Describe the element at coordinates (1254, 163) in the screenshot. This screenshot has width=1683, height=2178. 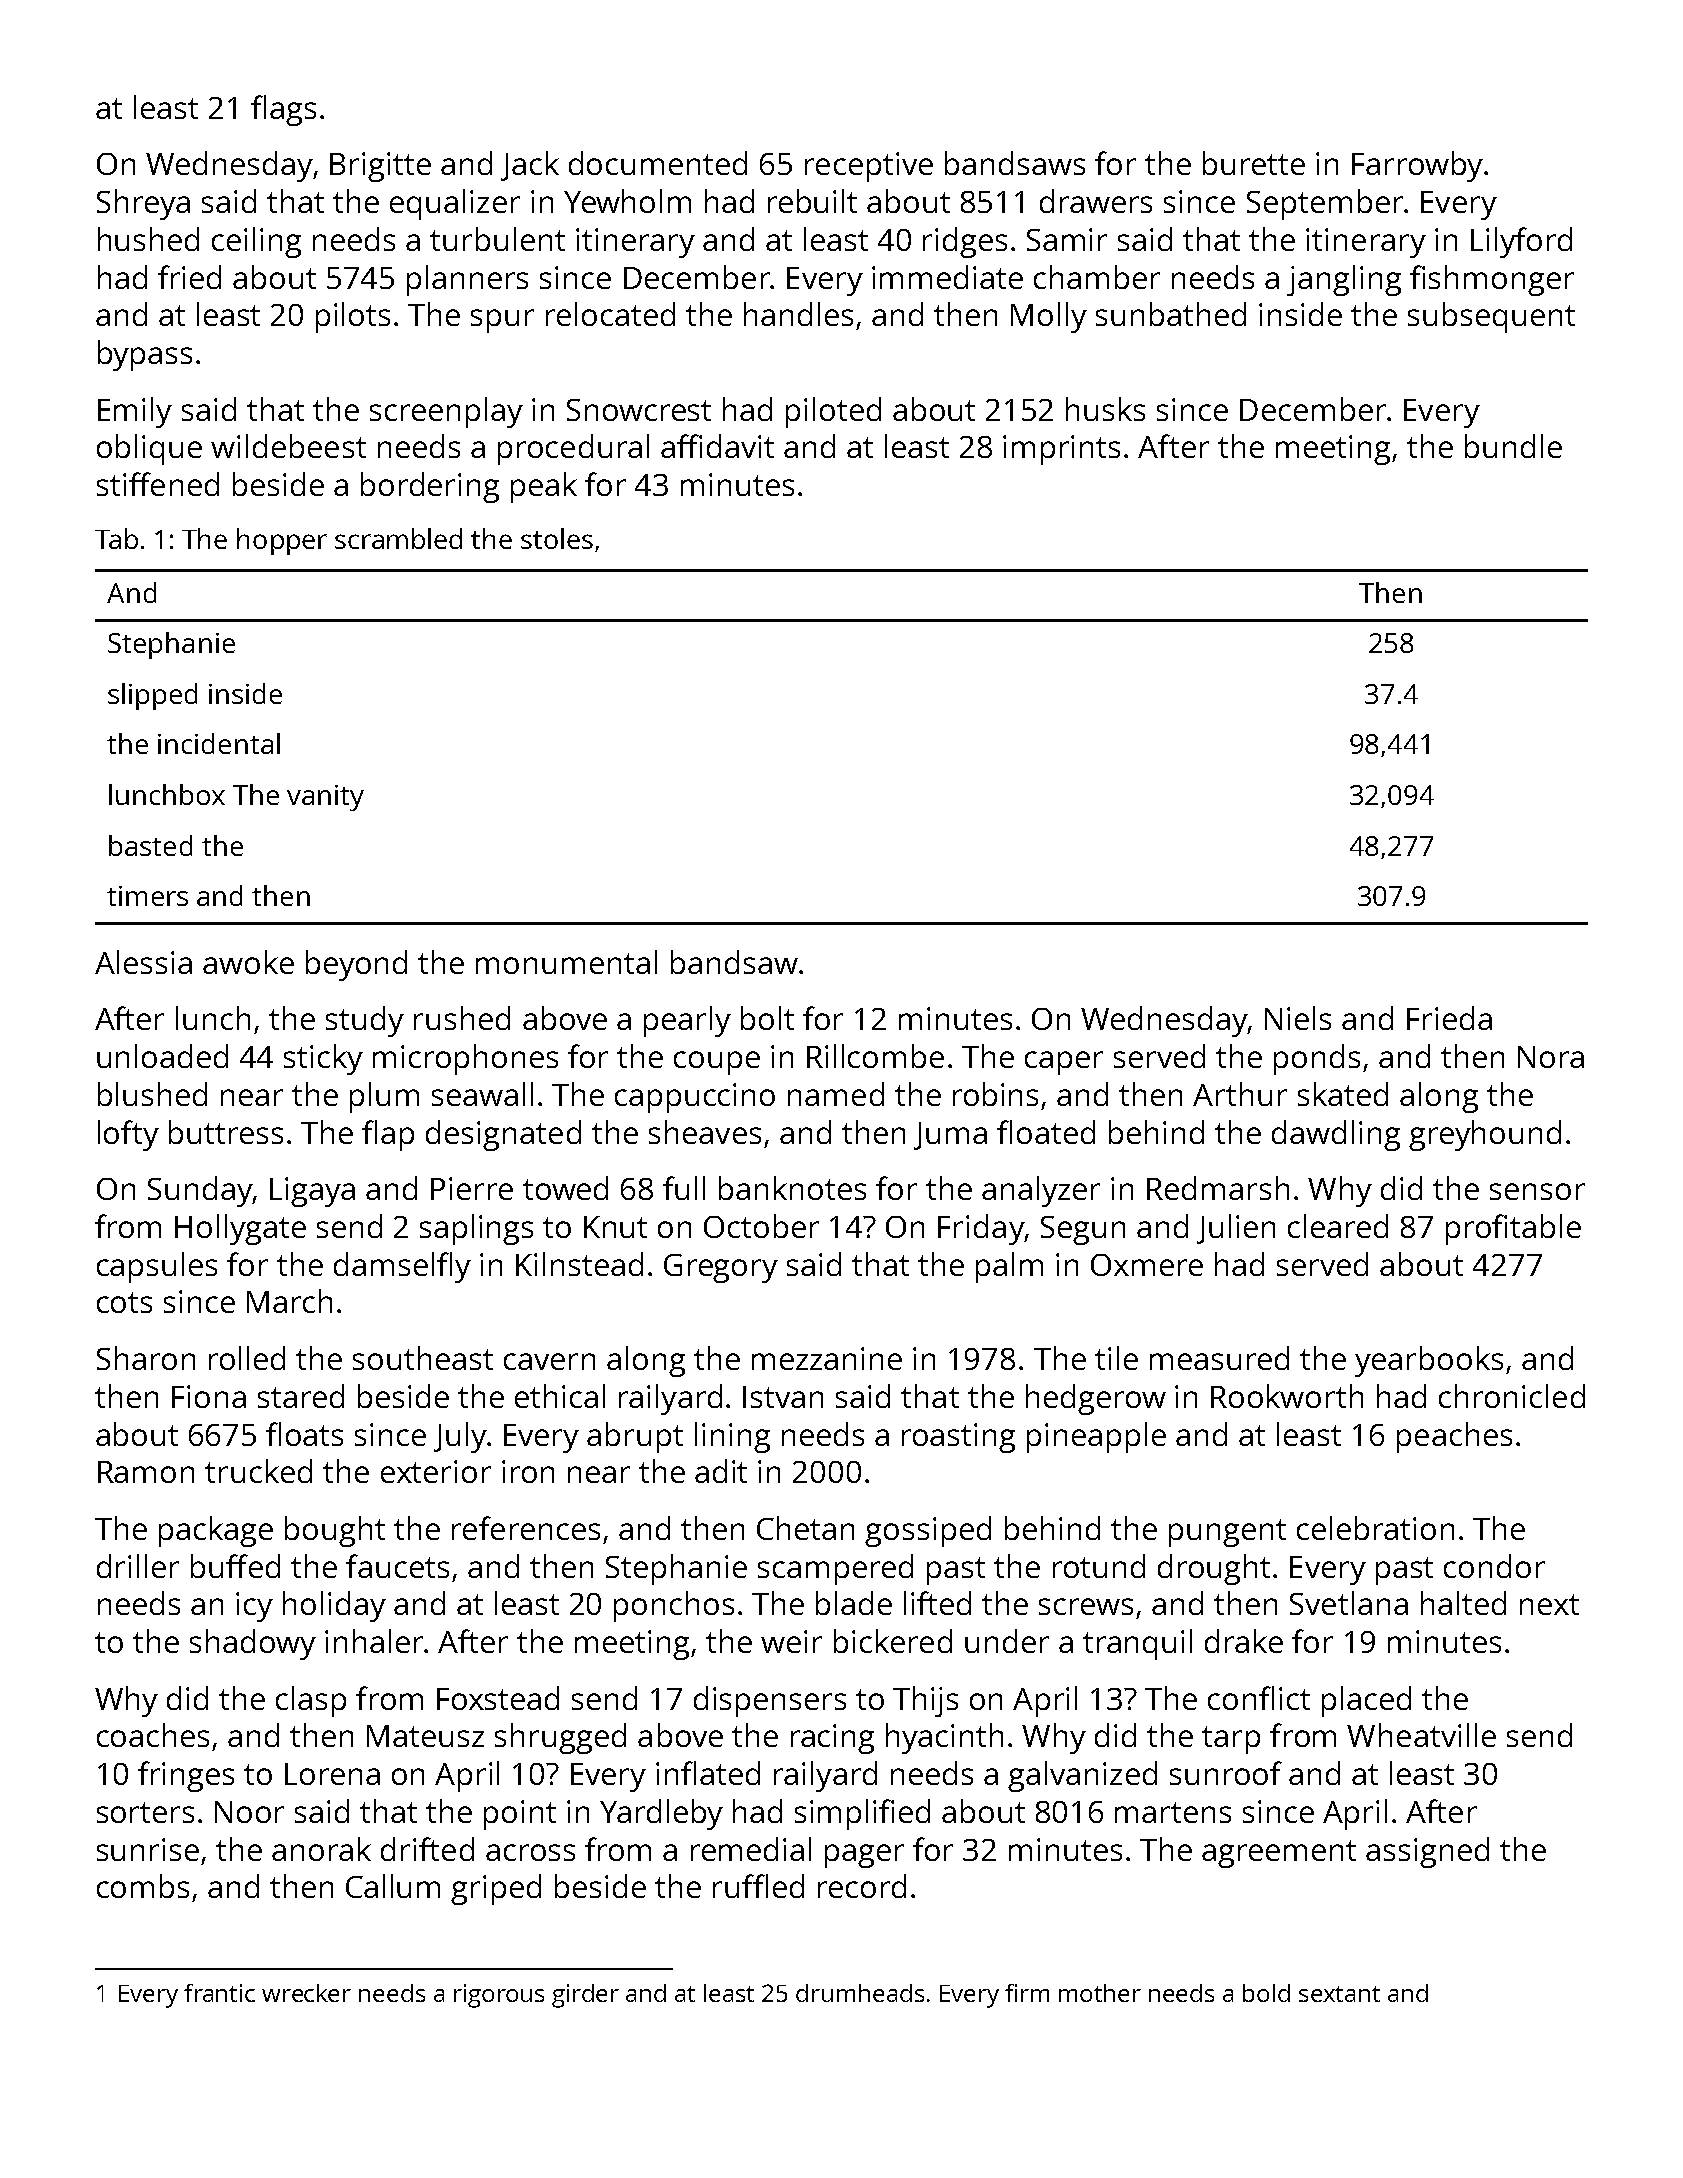
I see `burette` at that location.
